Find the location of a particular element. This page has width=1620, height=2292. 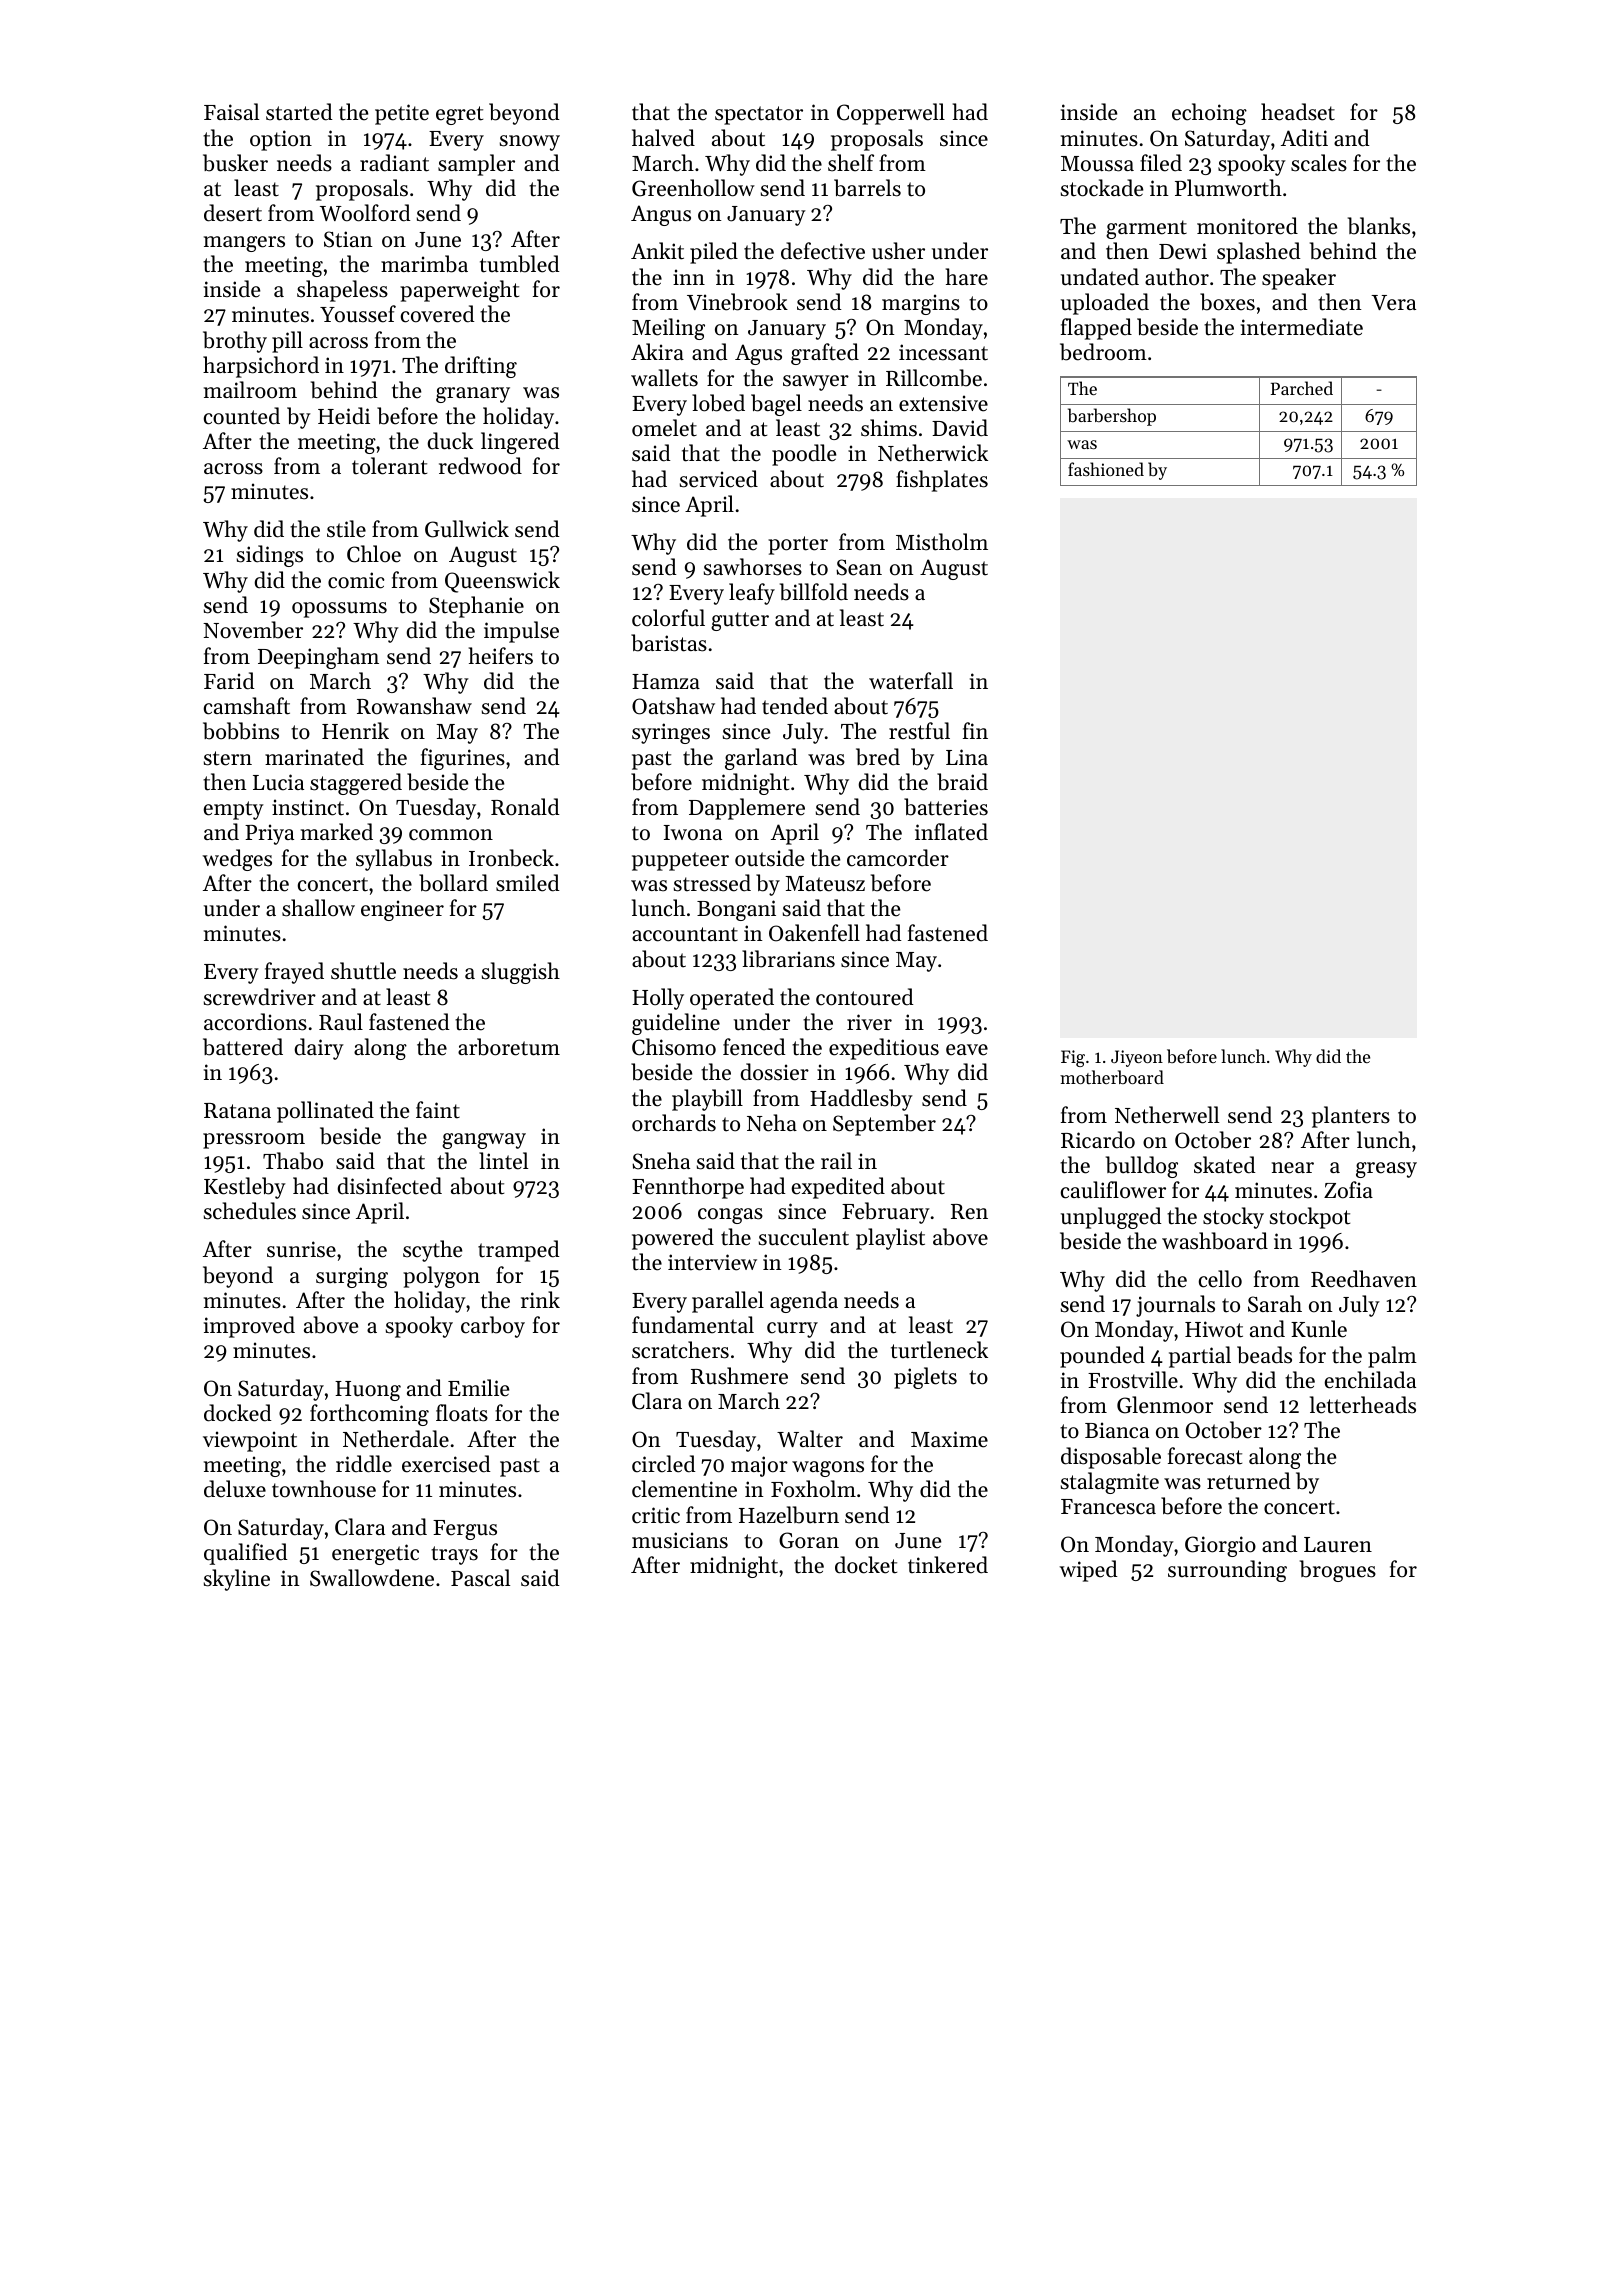

headset is located at coordinates (1298, 112).
